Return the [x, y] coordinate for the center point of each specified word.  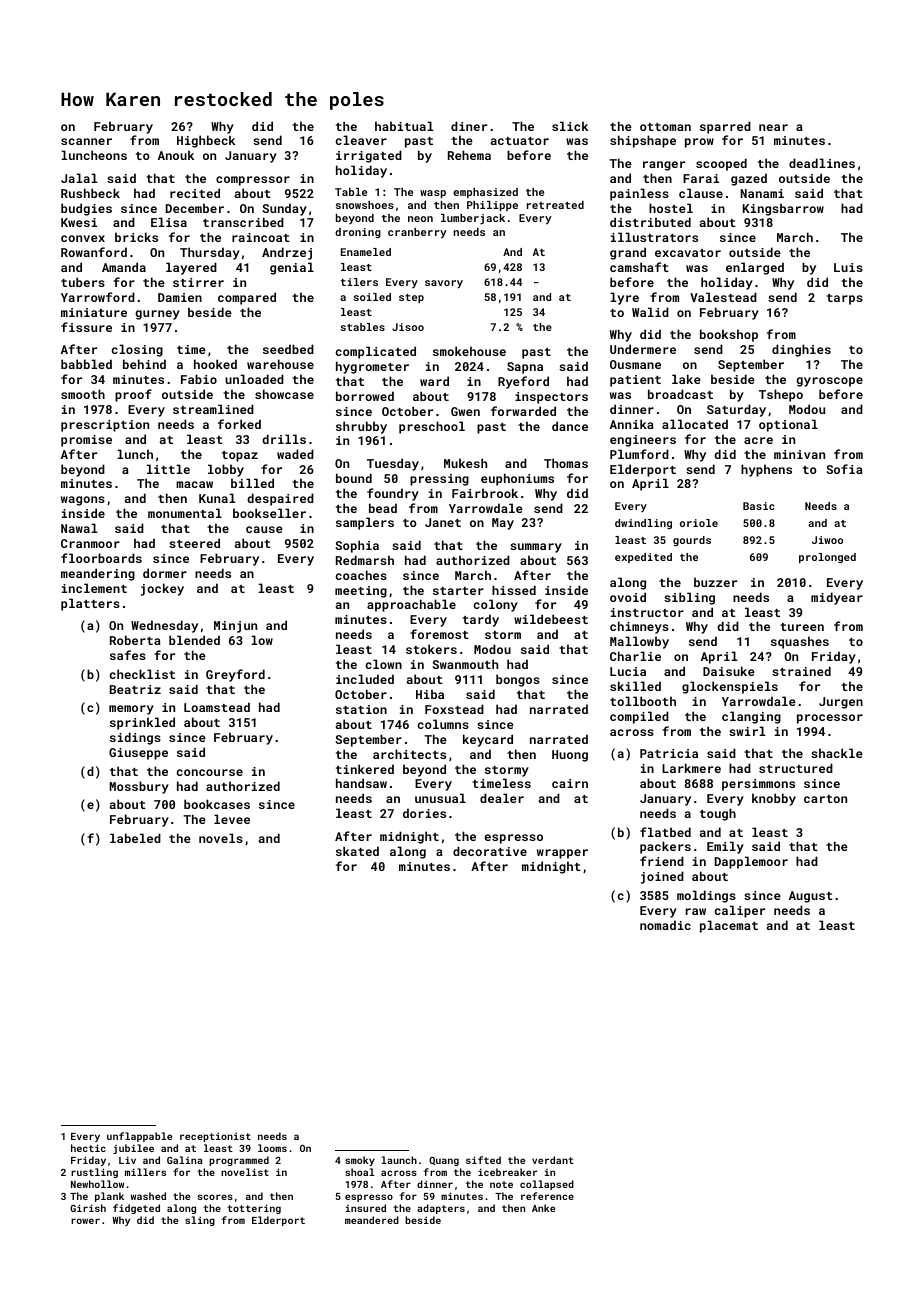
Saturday [736, 410]
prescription [105, 426]
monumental [185, 513]
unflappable [139, 1137]
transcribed [243, 222]
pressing [439, 480]
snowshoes [365, 205]
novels [221, 838]
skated [357, 851]
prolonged [827, 558]
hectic [88, 1148]
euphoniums [517, 479]
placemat [729, 926]
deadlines [822, 163]
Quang [444, 1161]
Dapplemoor [751, 862]
